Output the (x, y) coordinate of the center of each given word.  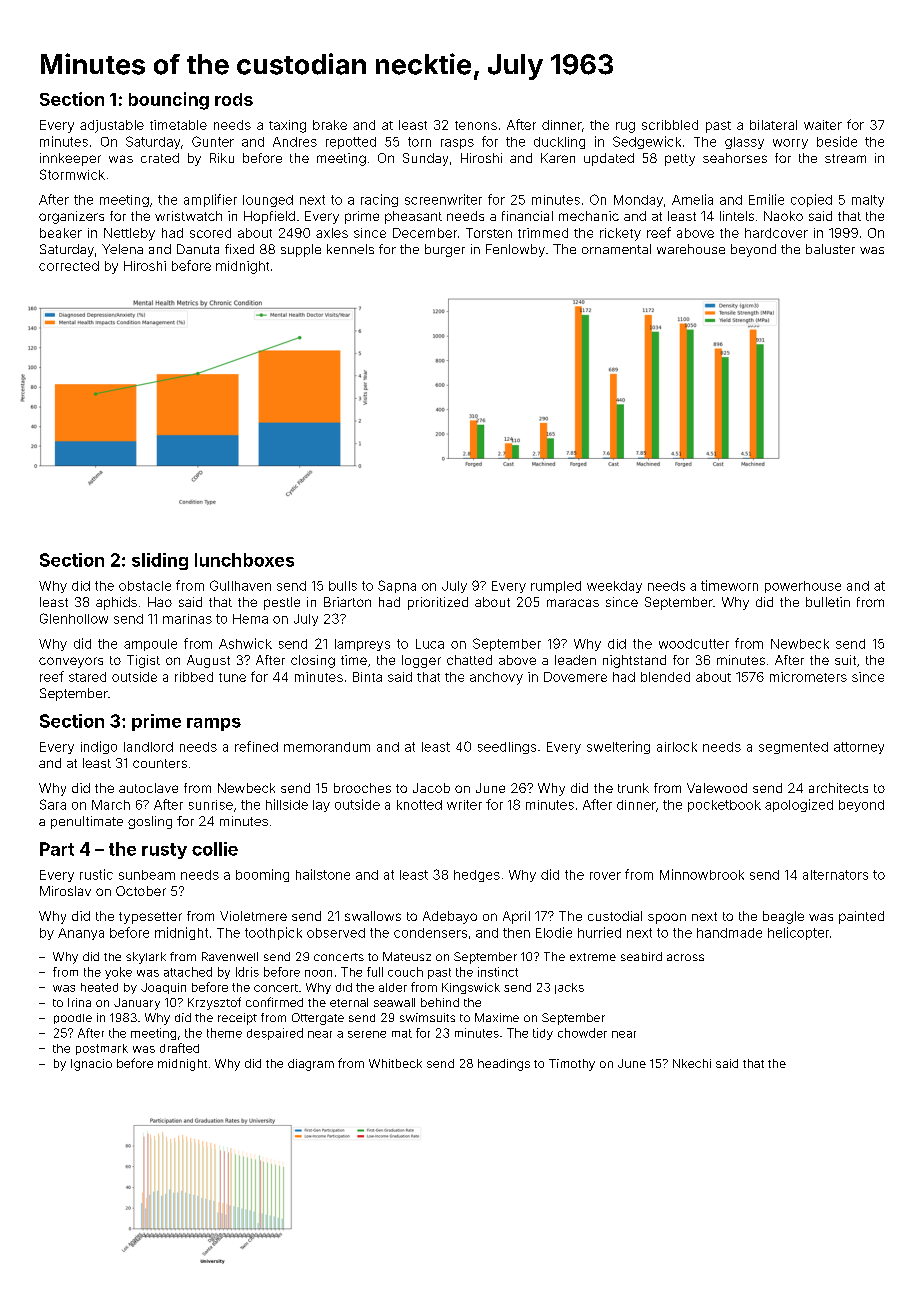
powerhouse (803, 587)
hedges (477, 876)
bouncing (169, 101)
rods (234, 99)
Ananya (81, 934)
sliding (160, 561)
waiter (823, 125)
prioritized (438, 603)
